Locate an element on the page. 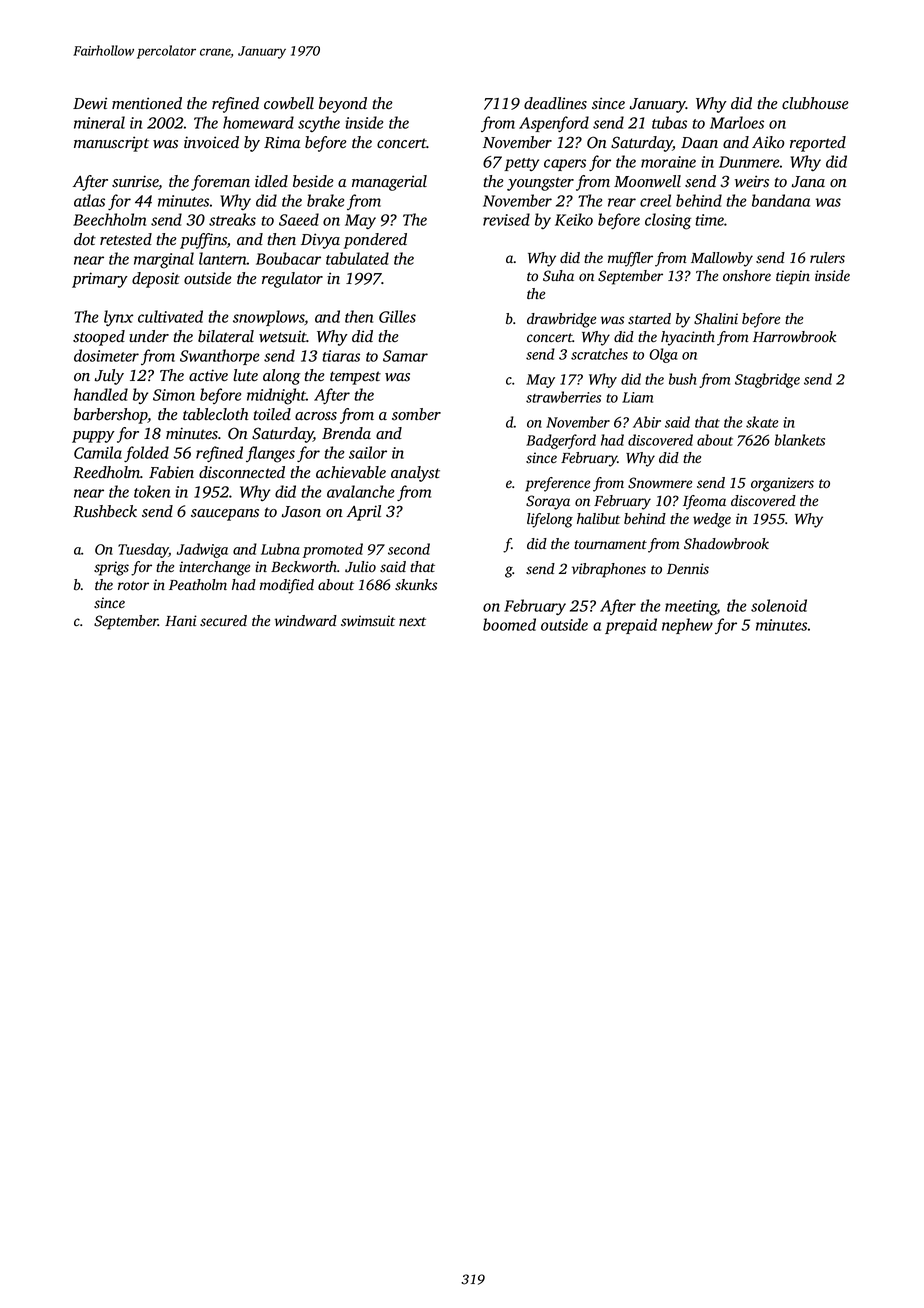 This document has height=1308, width=924. mentioned is located at coordinates (147, 103).
